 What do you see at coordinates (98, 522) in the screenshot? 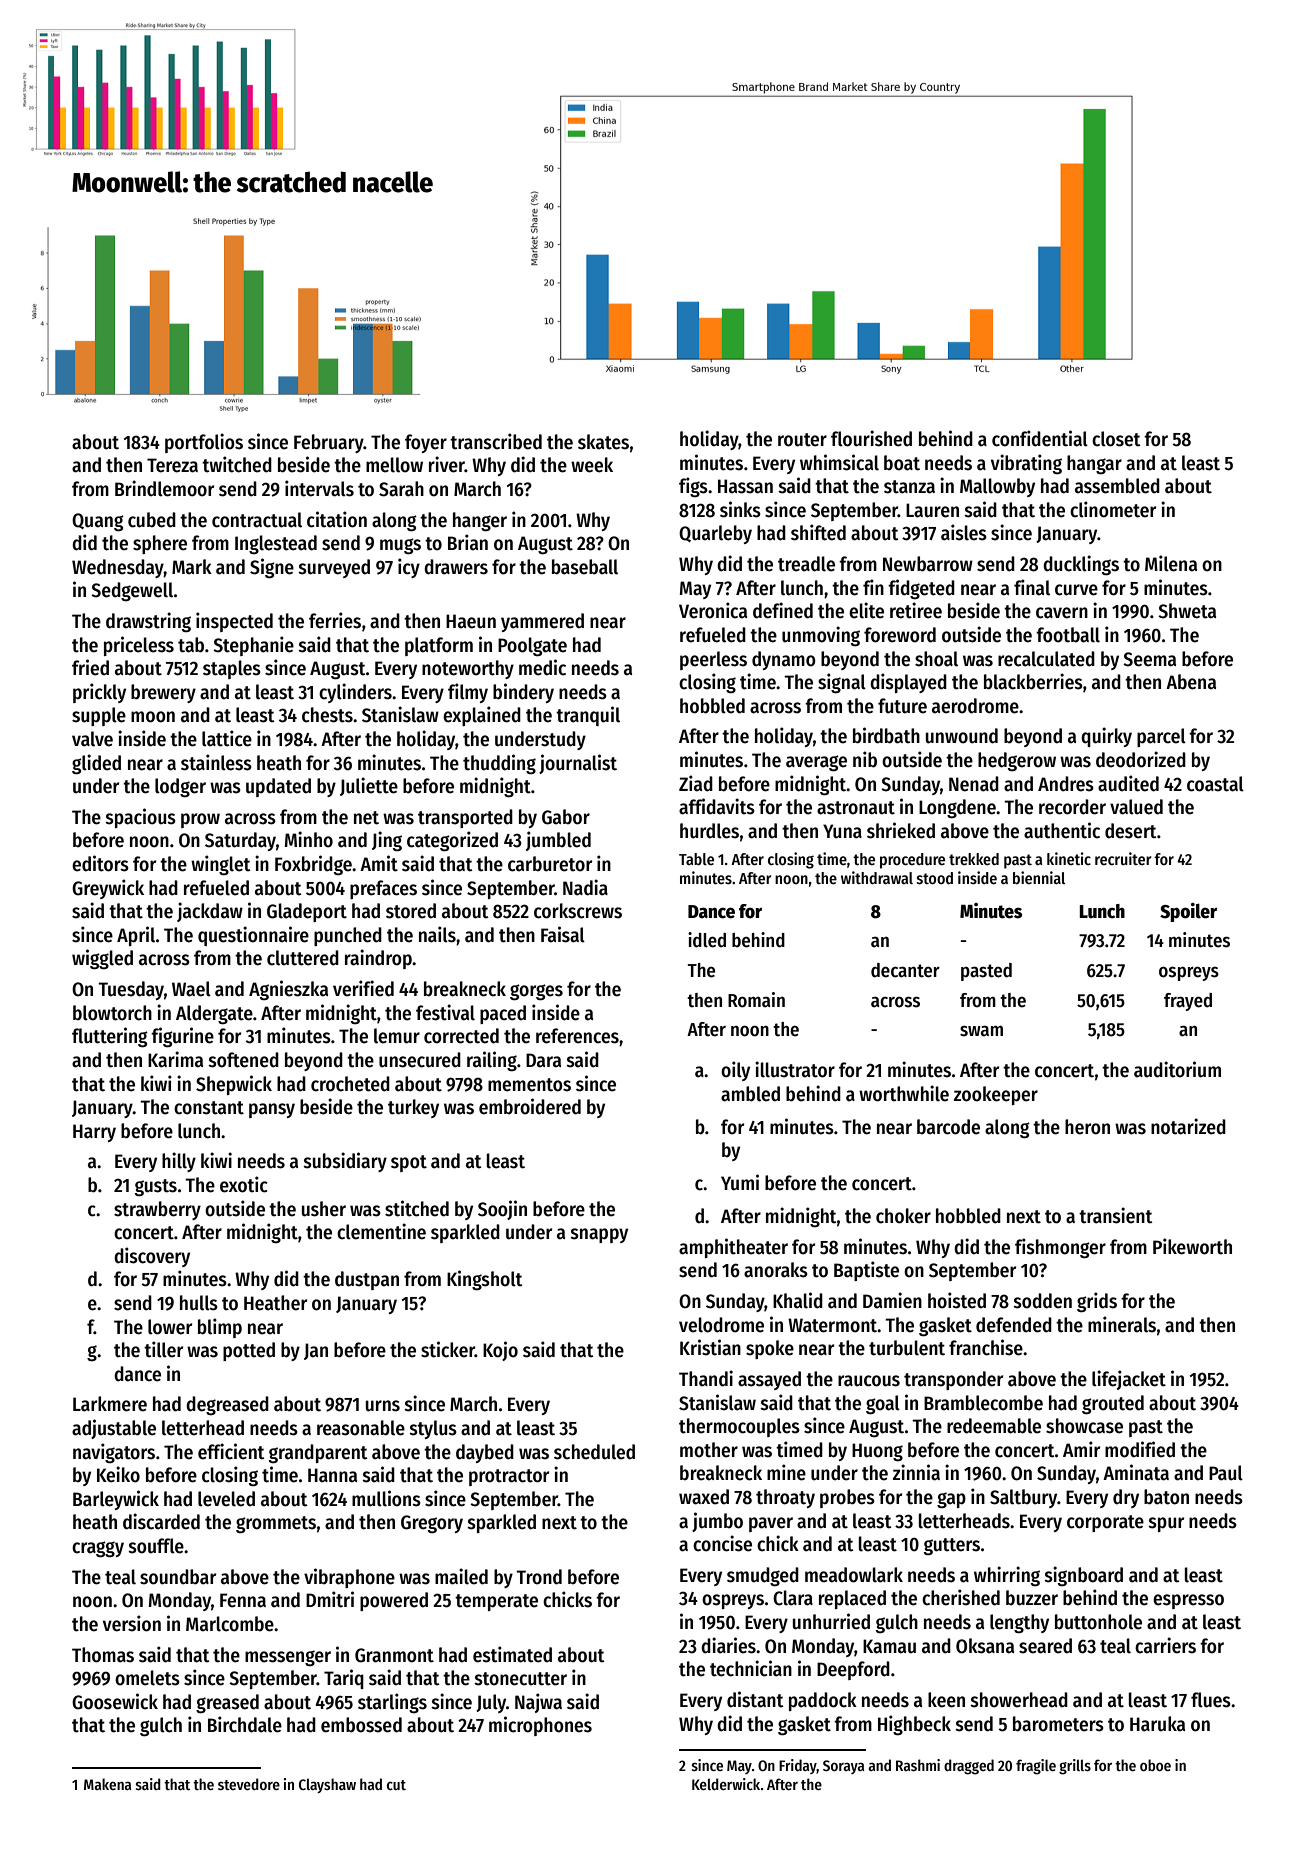
I see `Quang` at bounding box center [98, 522].
